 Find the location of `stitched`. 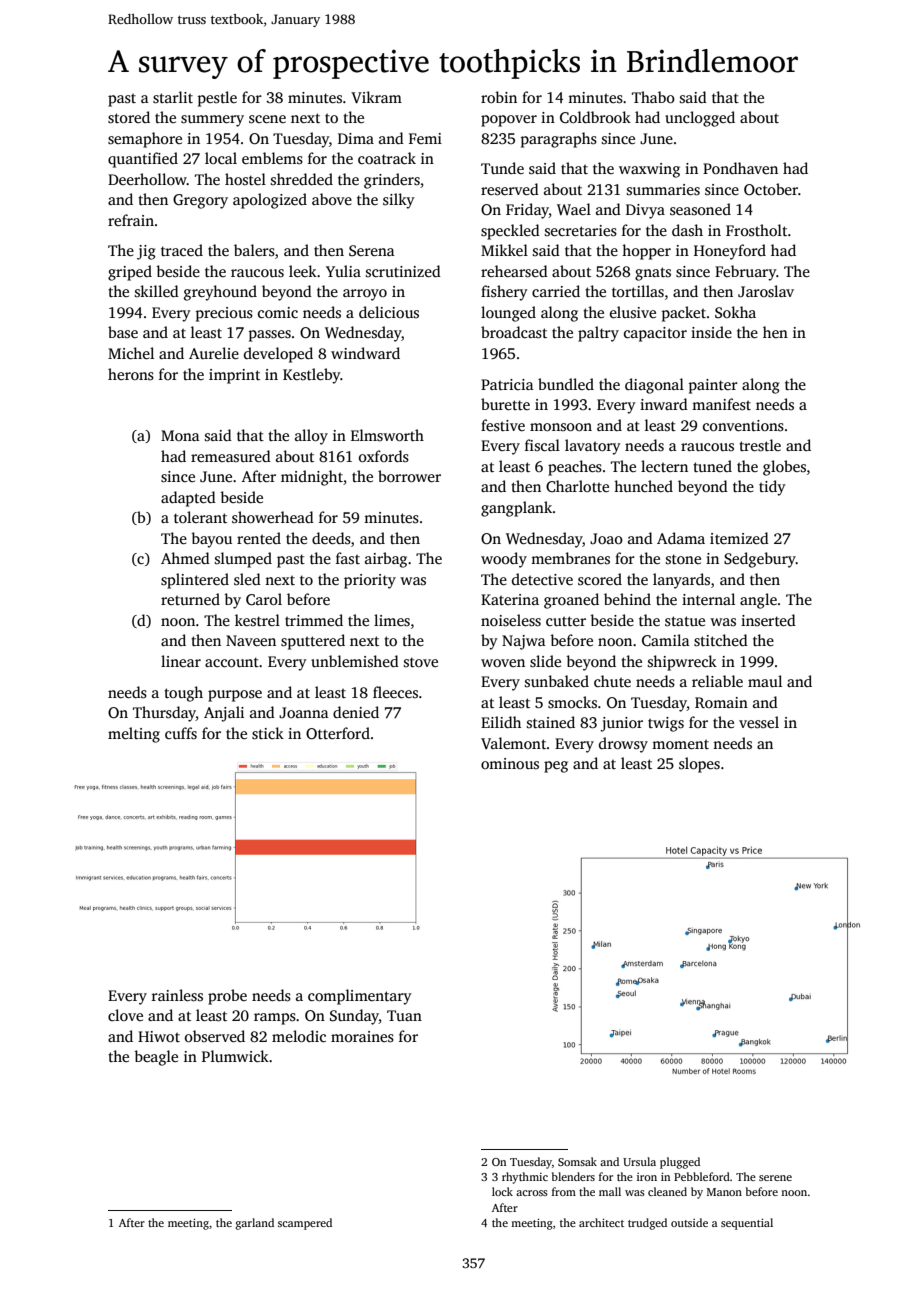

stitched is located at coordinates (721, 640).
